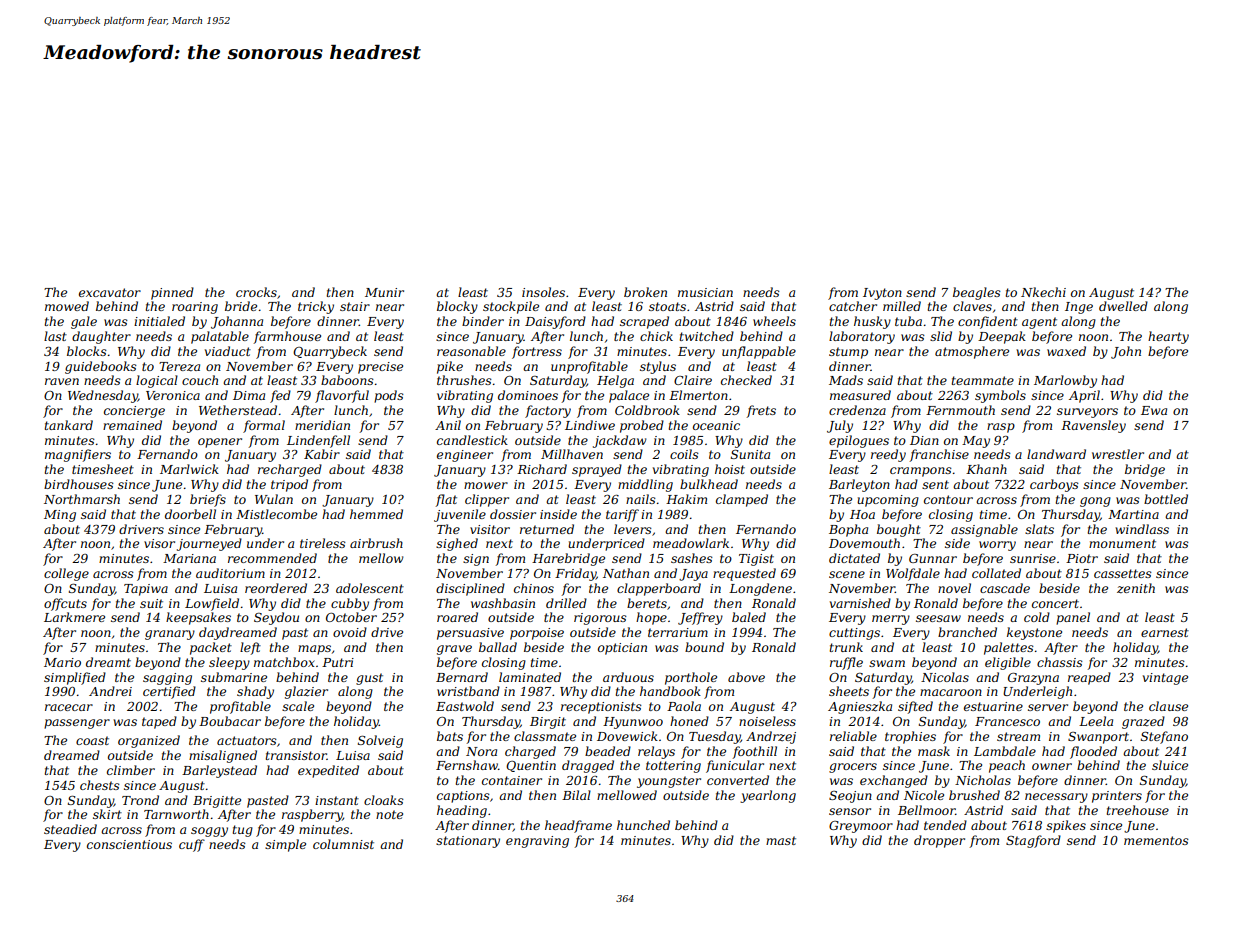 The height and width of the screenshot is (952, 1233). I want to click on Paola, so click(684, 706).
